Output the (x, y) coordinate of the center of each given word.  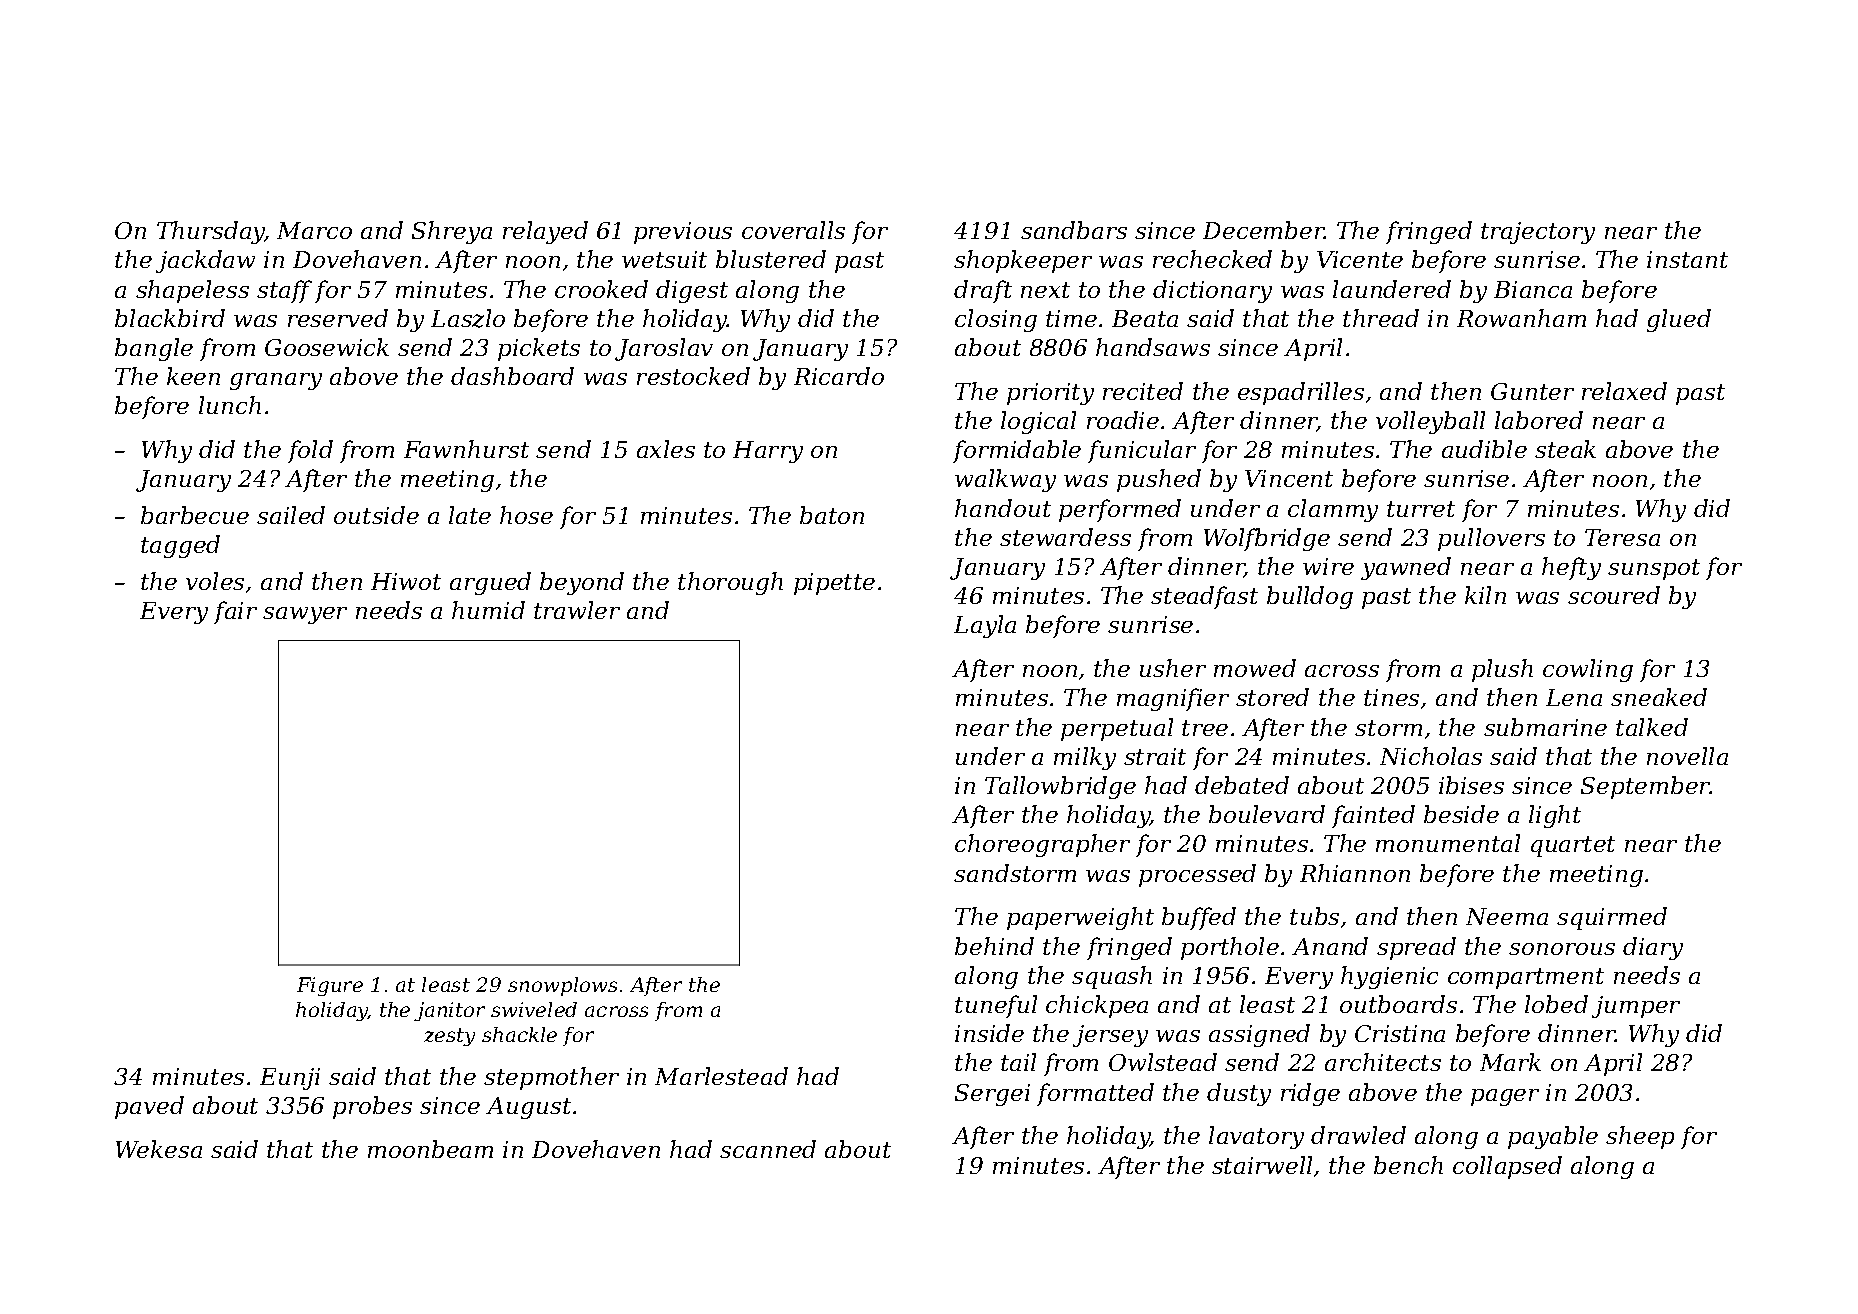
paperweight (1080, 918)
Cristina (1400, 1033)
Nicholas (1431, 756)
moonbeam (430, 1149)
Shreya (452, 232)
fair (235, 612)
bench (1408, 1165)
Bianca (1533, 289)
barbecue (195, 515)
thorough (730, 583)
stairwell (1262, 1165)
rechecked (1212, 259)
